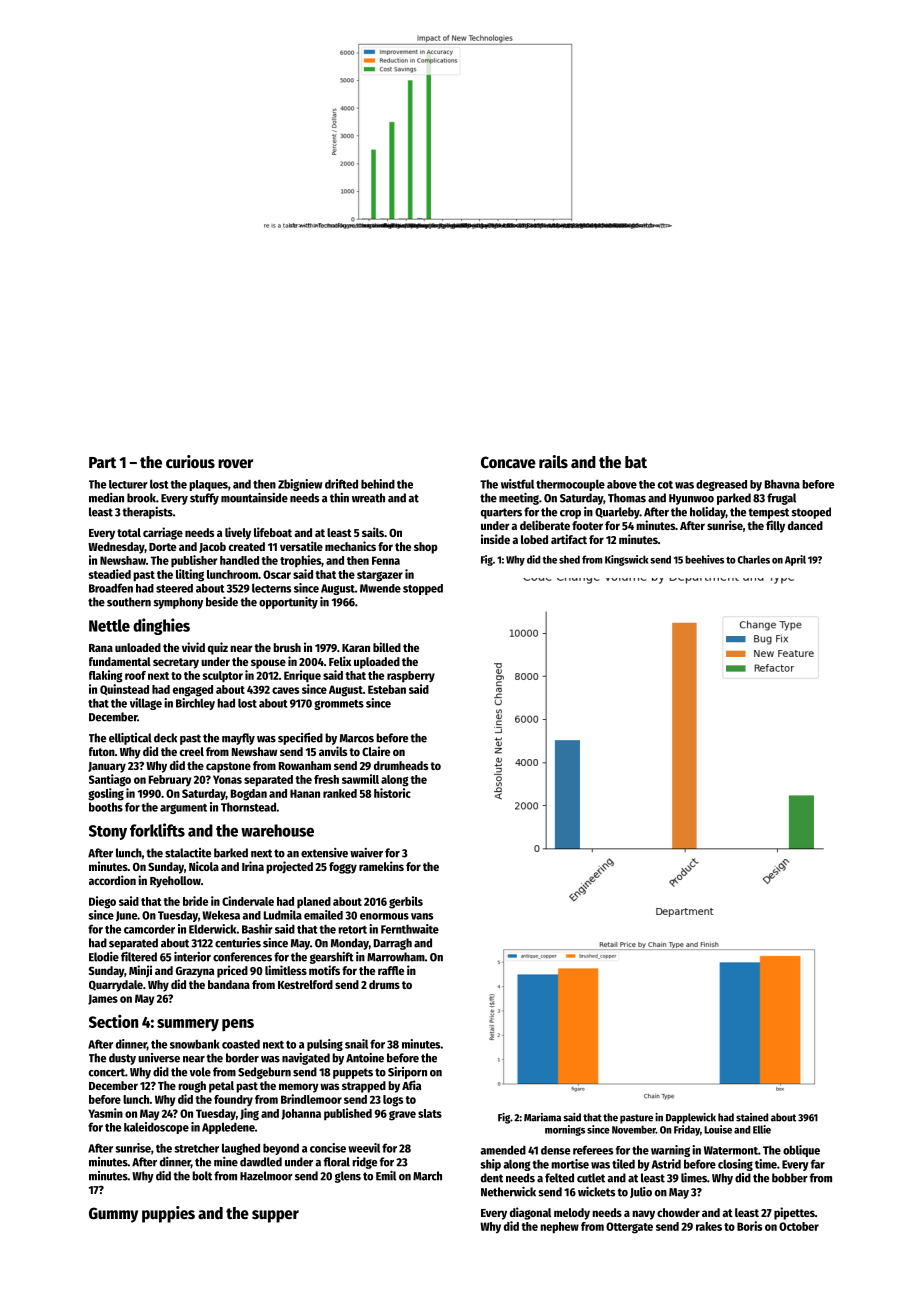 The height and width of the screenshot is (1308, 924). What do you see at coordinates (273, 532) in the screenshot?
I see `lifeboat` at bounding box center [273, 532].
